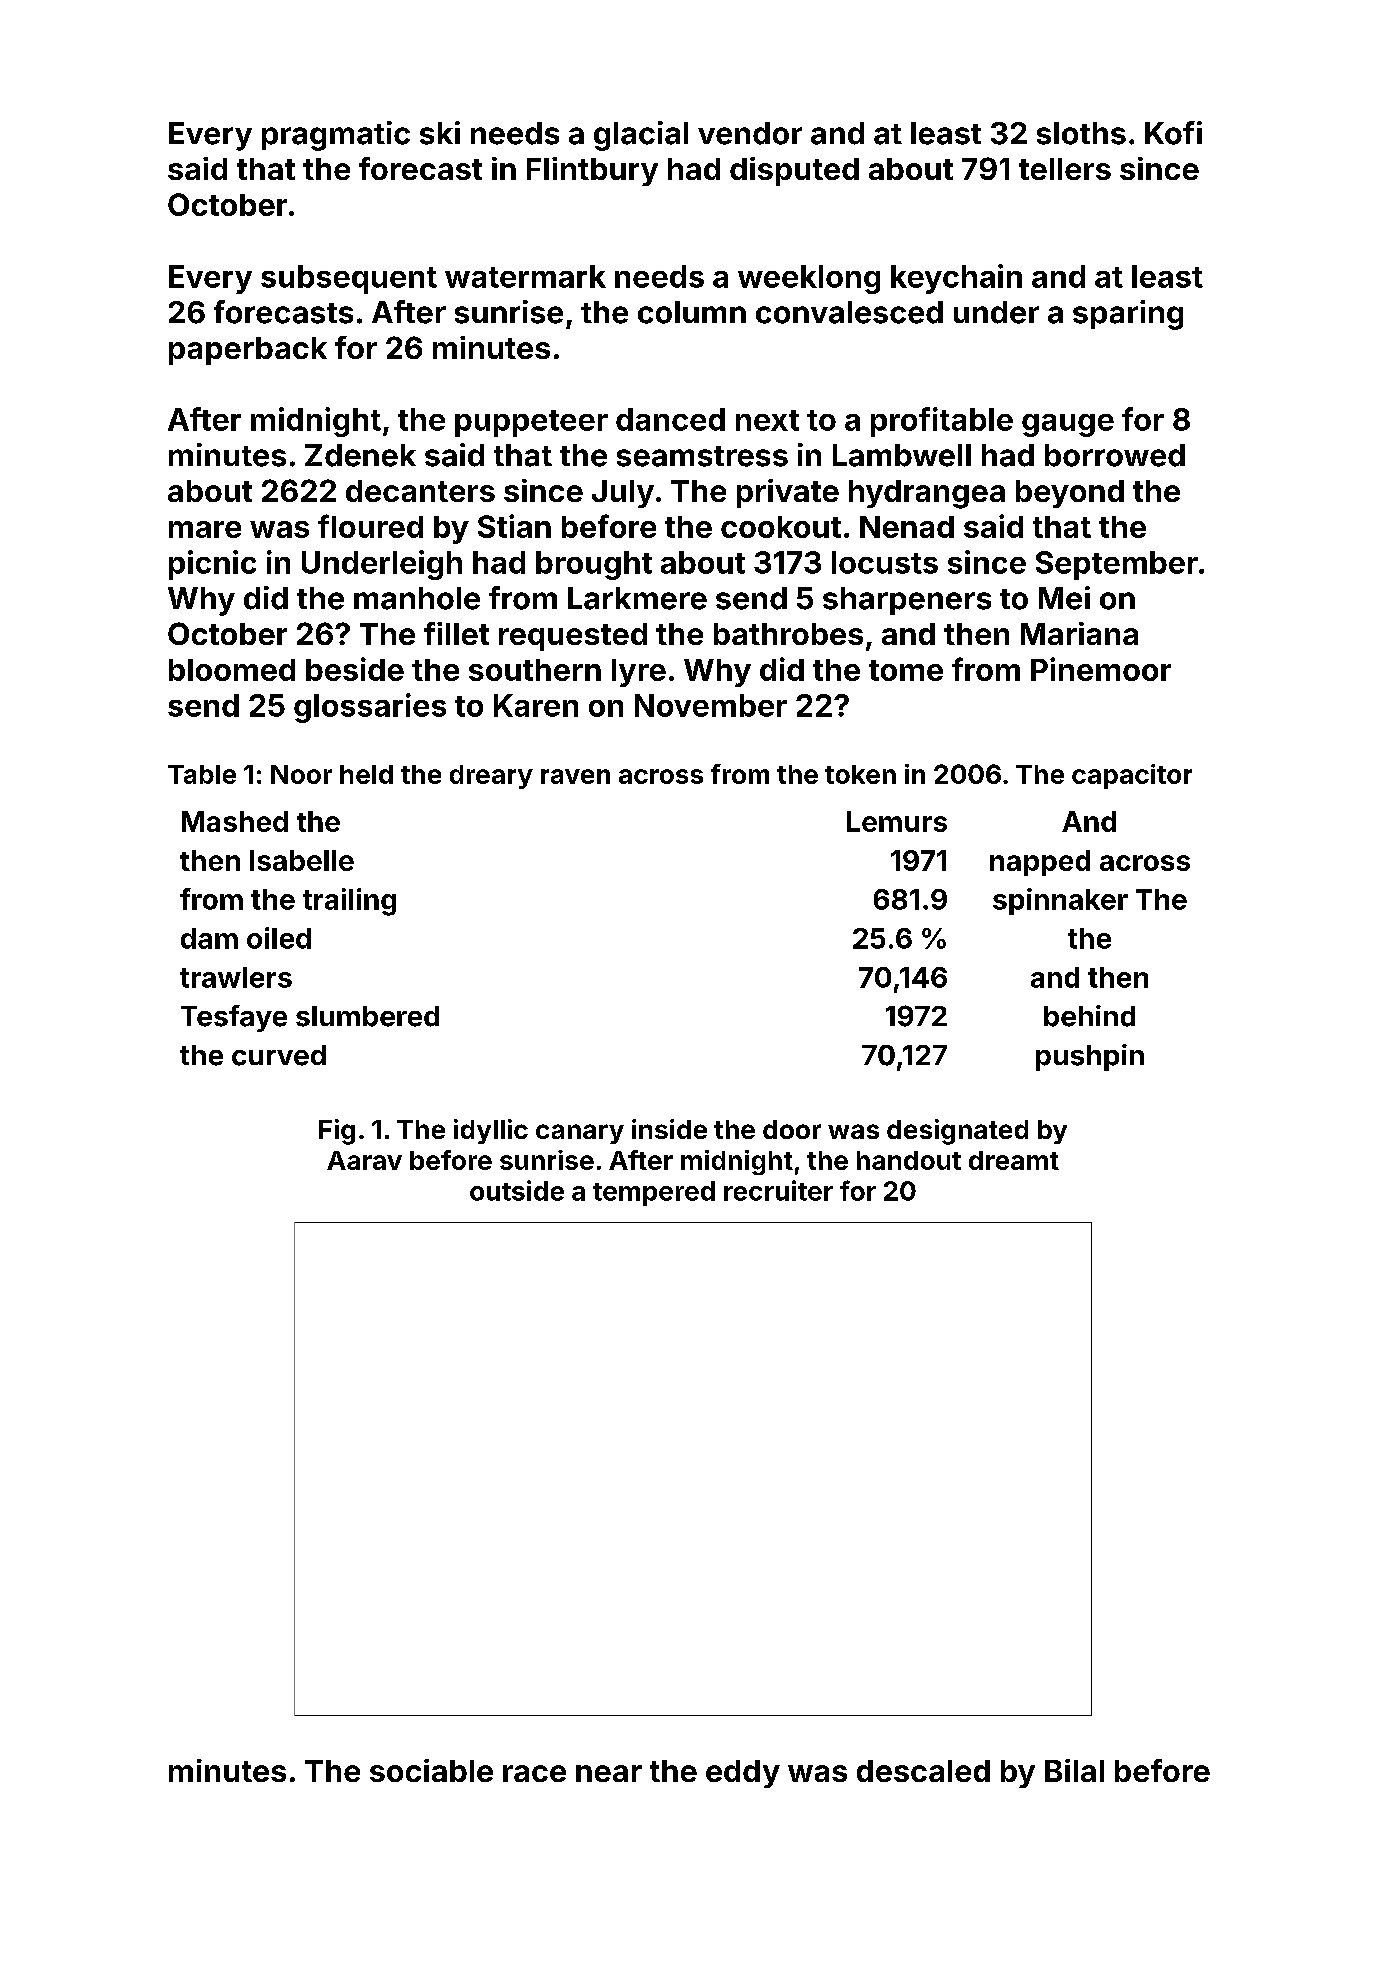 Image resolution: width=1386 pixels, height=1969 pixels. What do you see at coordinates (302, 860) in the document?
I see `Isabelle` at bounding box center [302, 860].
